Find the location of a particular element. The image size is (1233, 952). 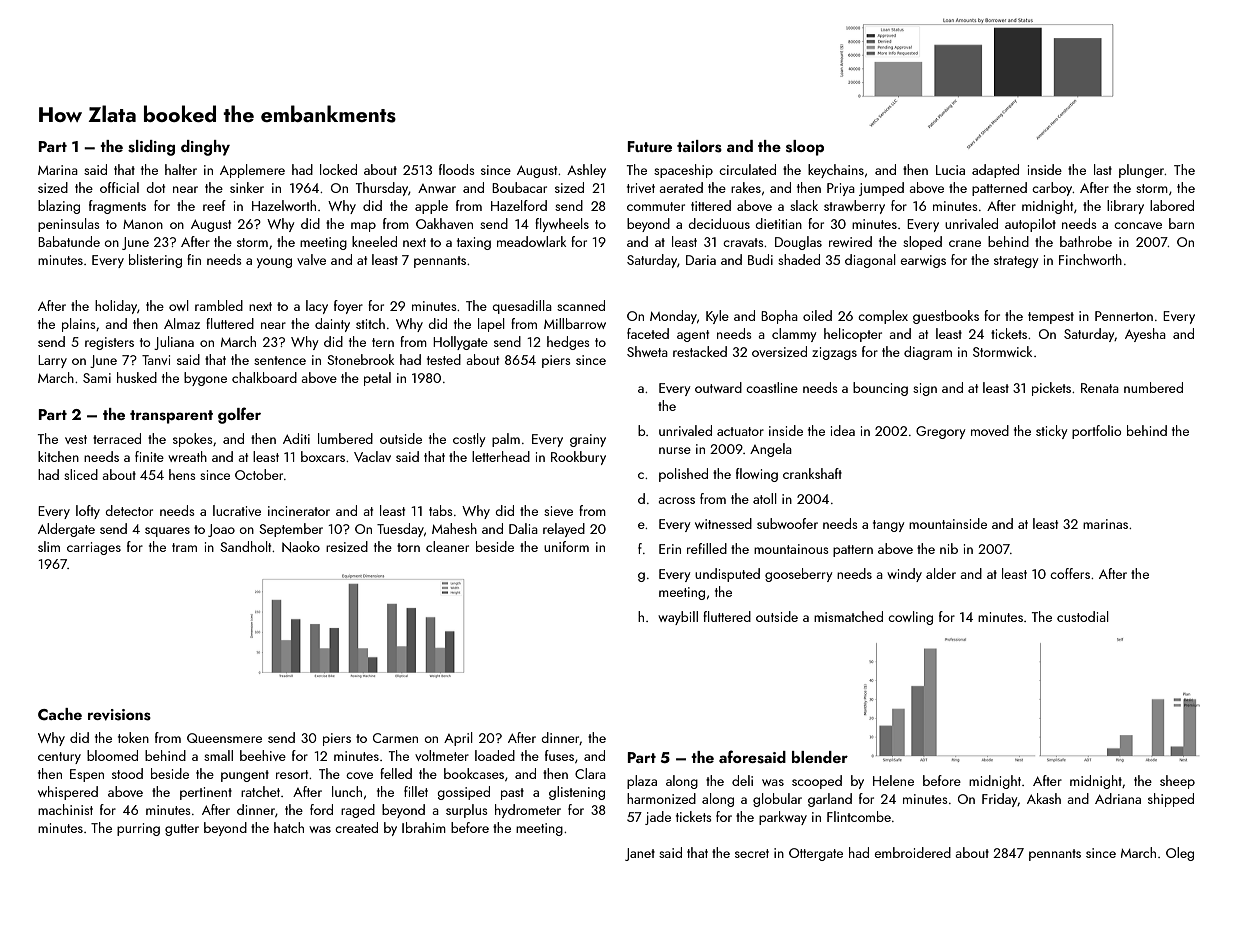

last is located at coordinates (1103, 169).
